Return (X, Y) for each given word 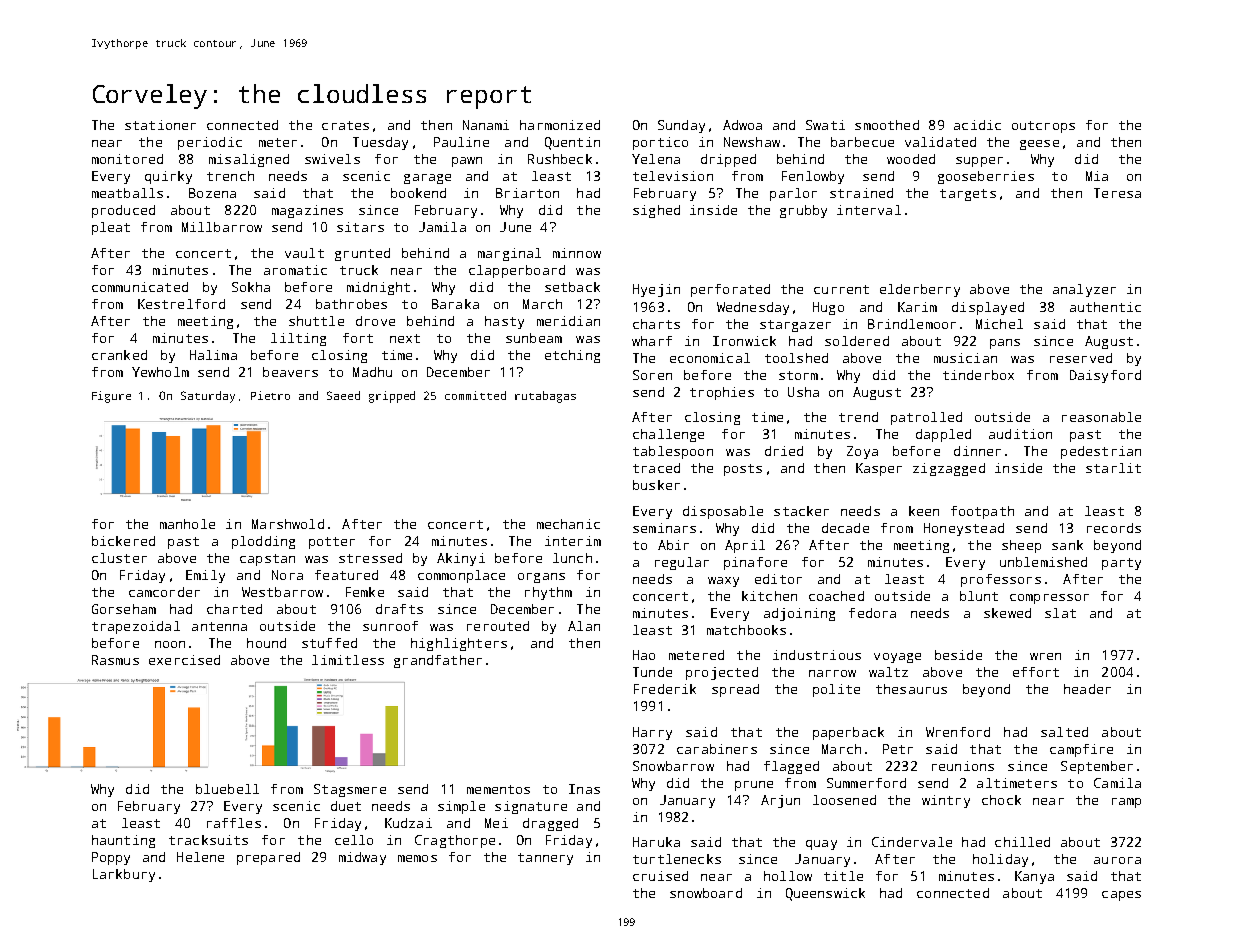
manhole (187, 524)
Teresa (1117, 193)
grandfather (438, 661)
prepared (268, 858)
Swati (825, 125)
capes (1121, 896)
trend (858, 417)
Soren (652, 375)
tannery (545, 859)
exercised (184, 660)
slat (1060, 613)
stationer (160, 125)
